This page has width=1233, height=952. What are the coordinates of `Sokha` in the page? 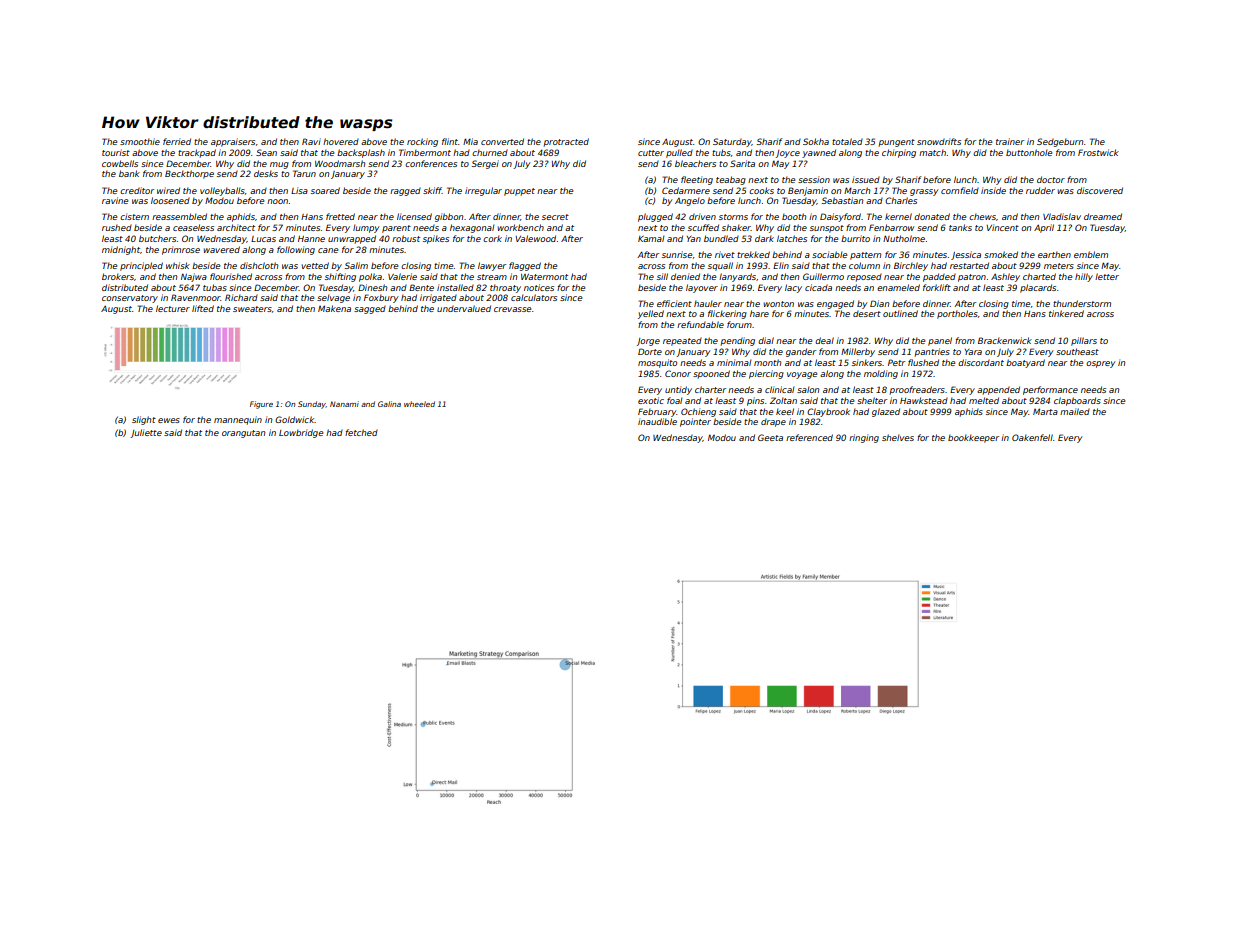 It's located at (816, 141).
